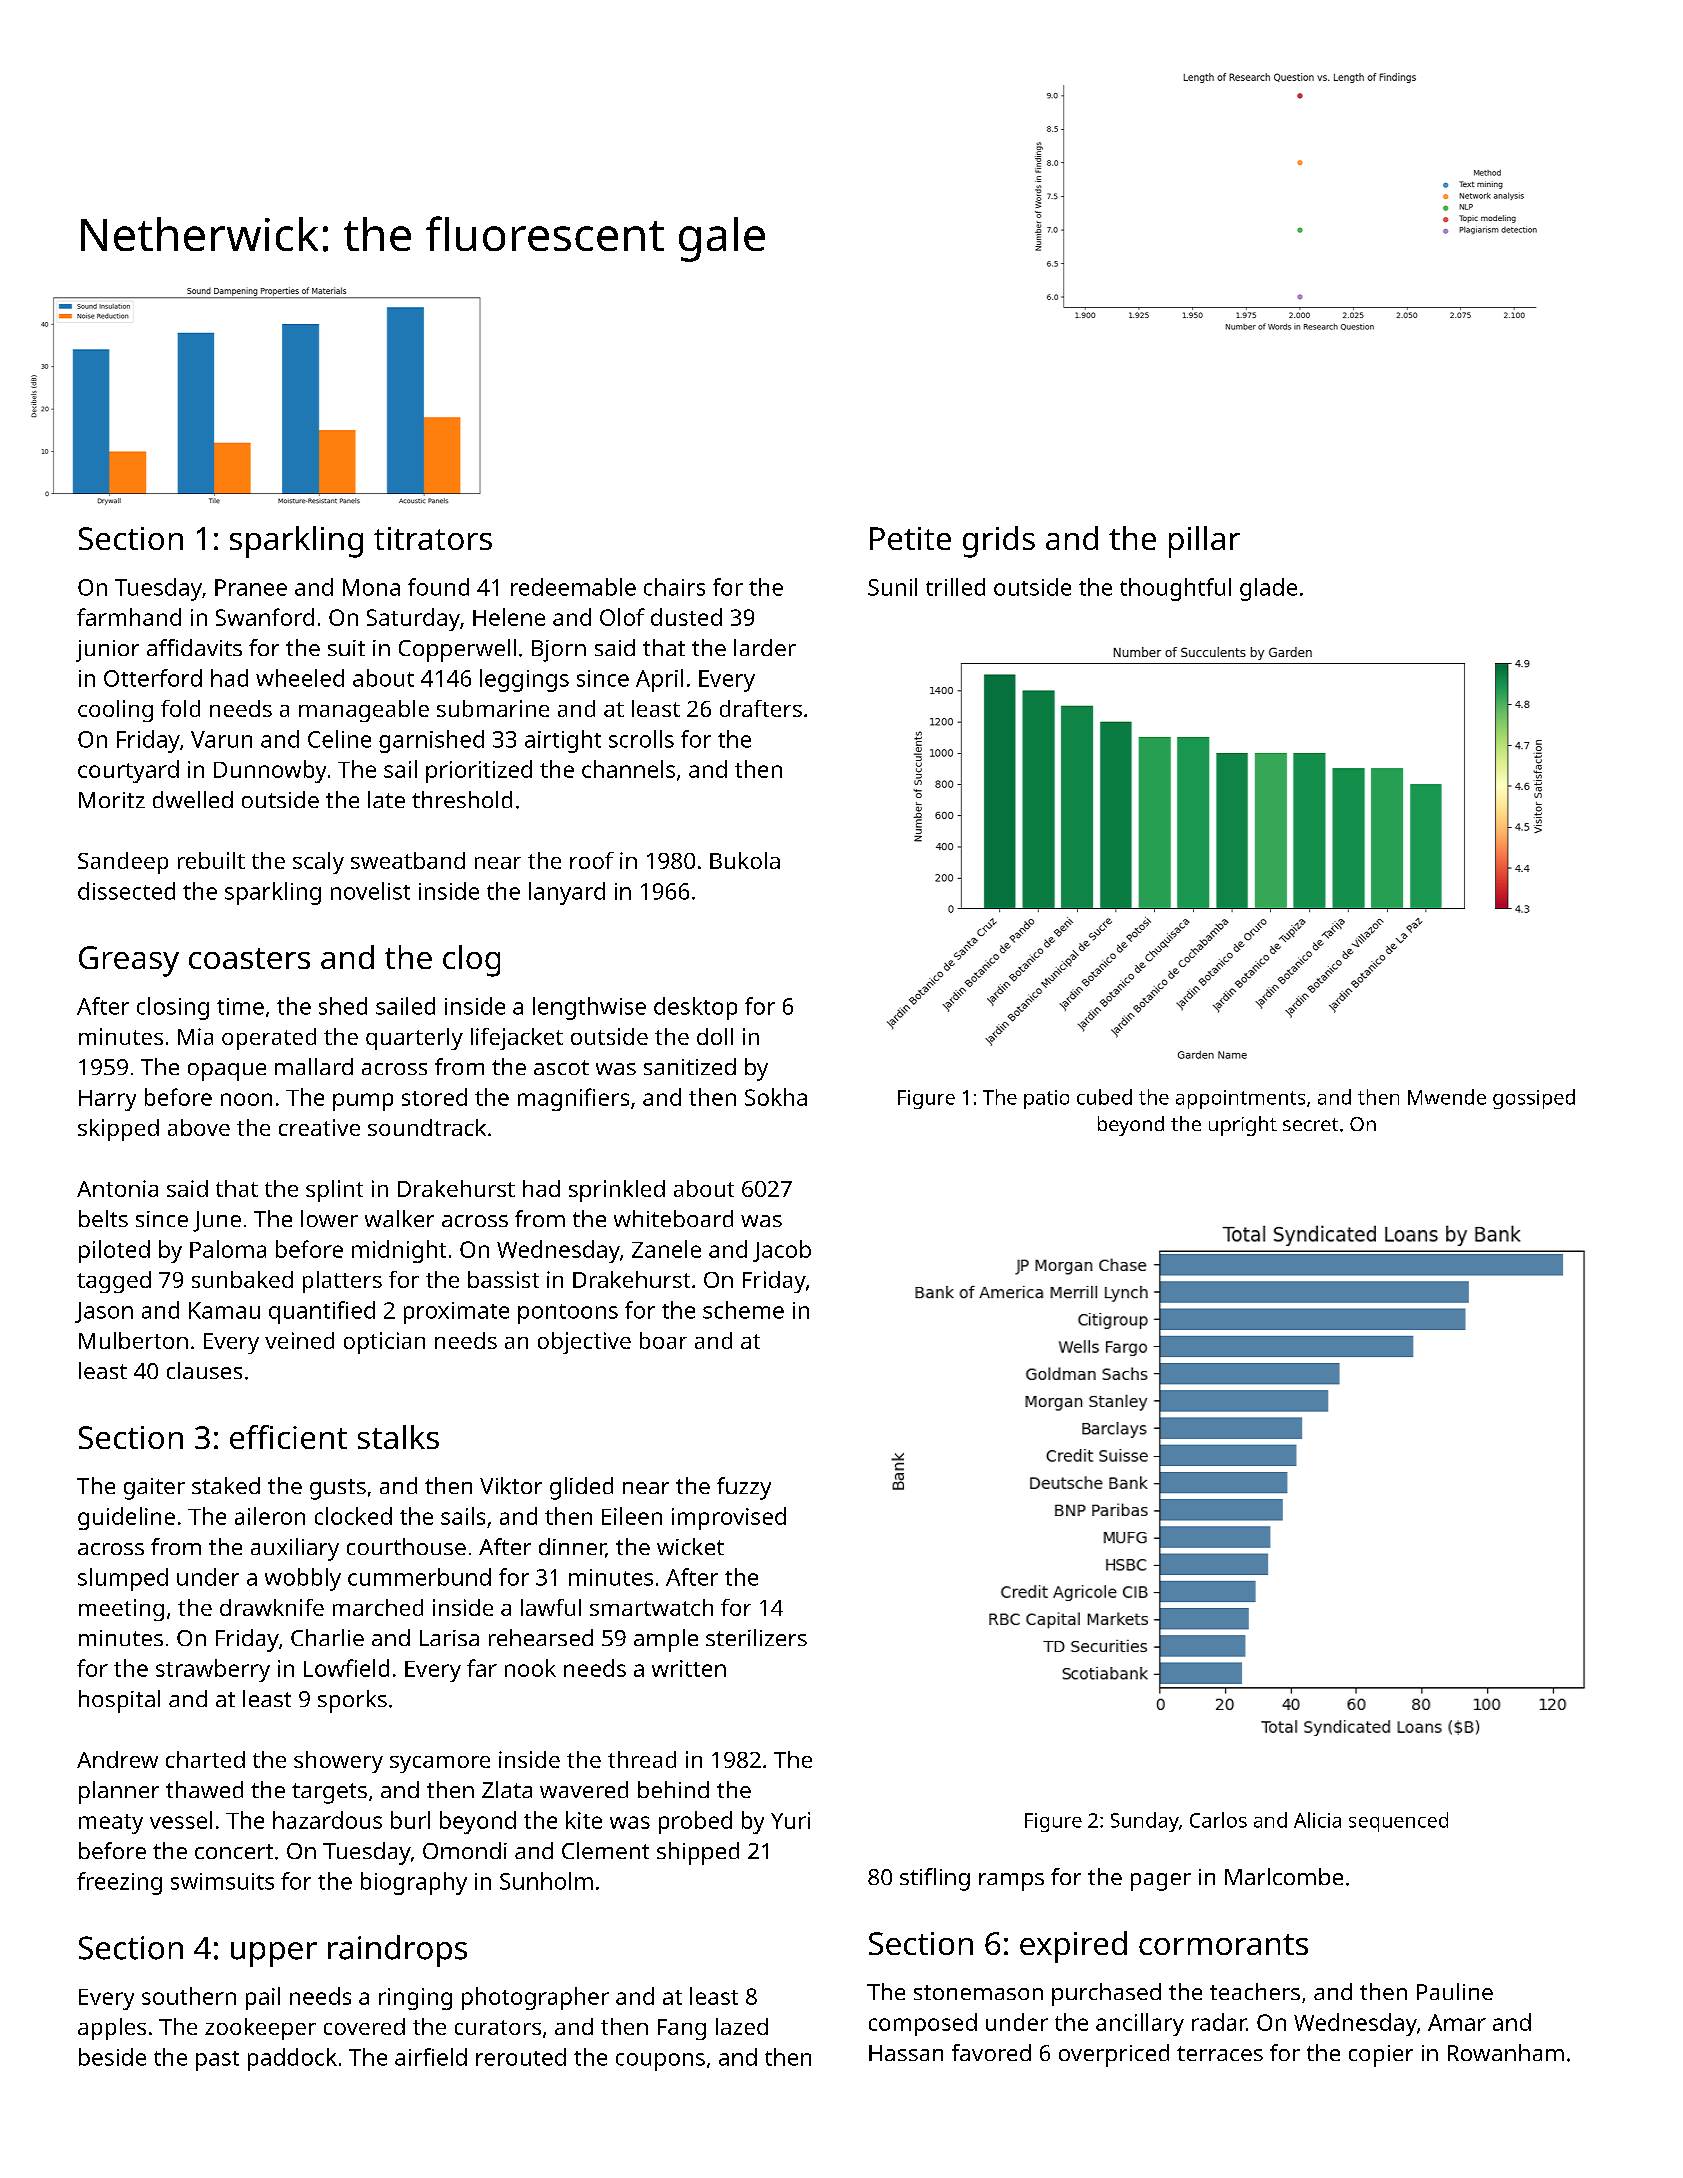  I want to click on gossiped, so click(1534, 1099).
